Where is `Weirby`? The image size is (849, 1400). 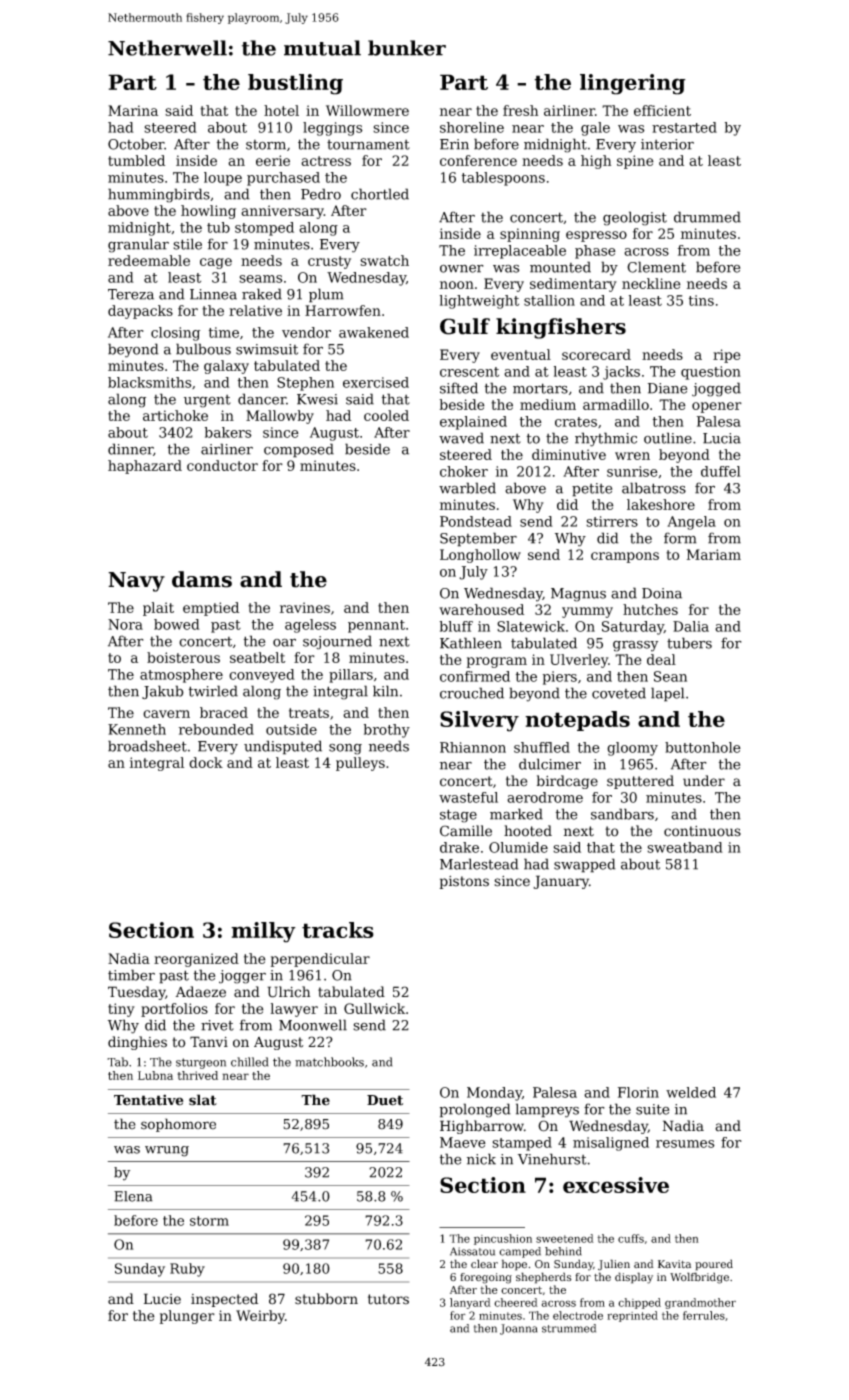
Weirby is located at coordinates (260, 1317).
